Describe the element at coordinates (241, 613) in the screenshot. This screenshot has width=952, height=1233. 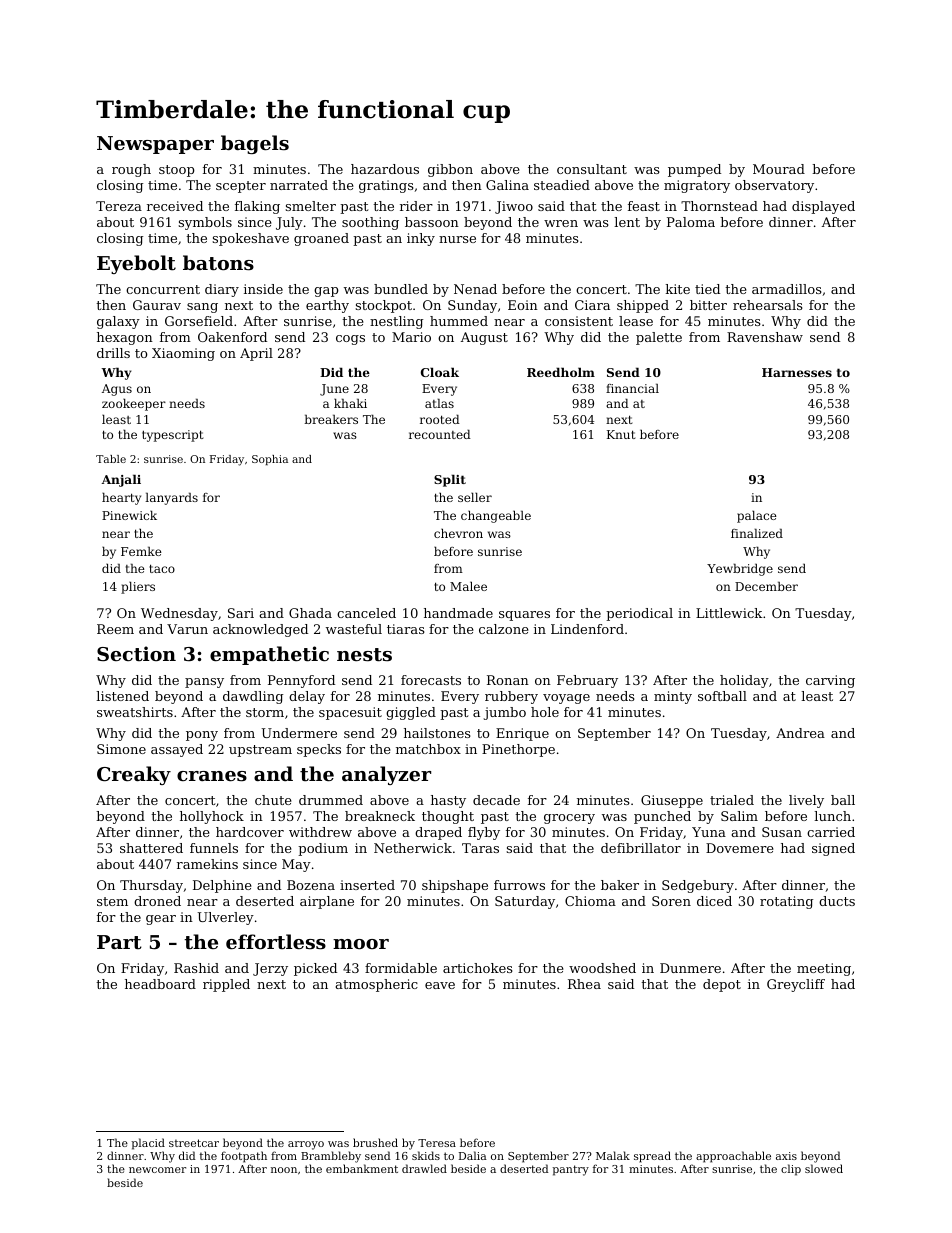
I see `Sari` at that location.
